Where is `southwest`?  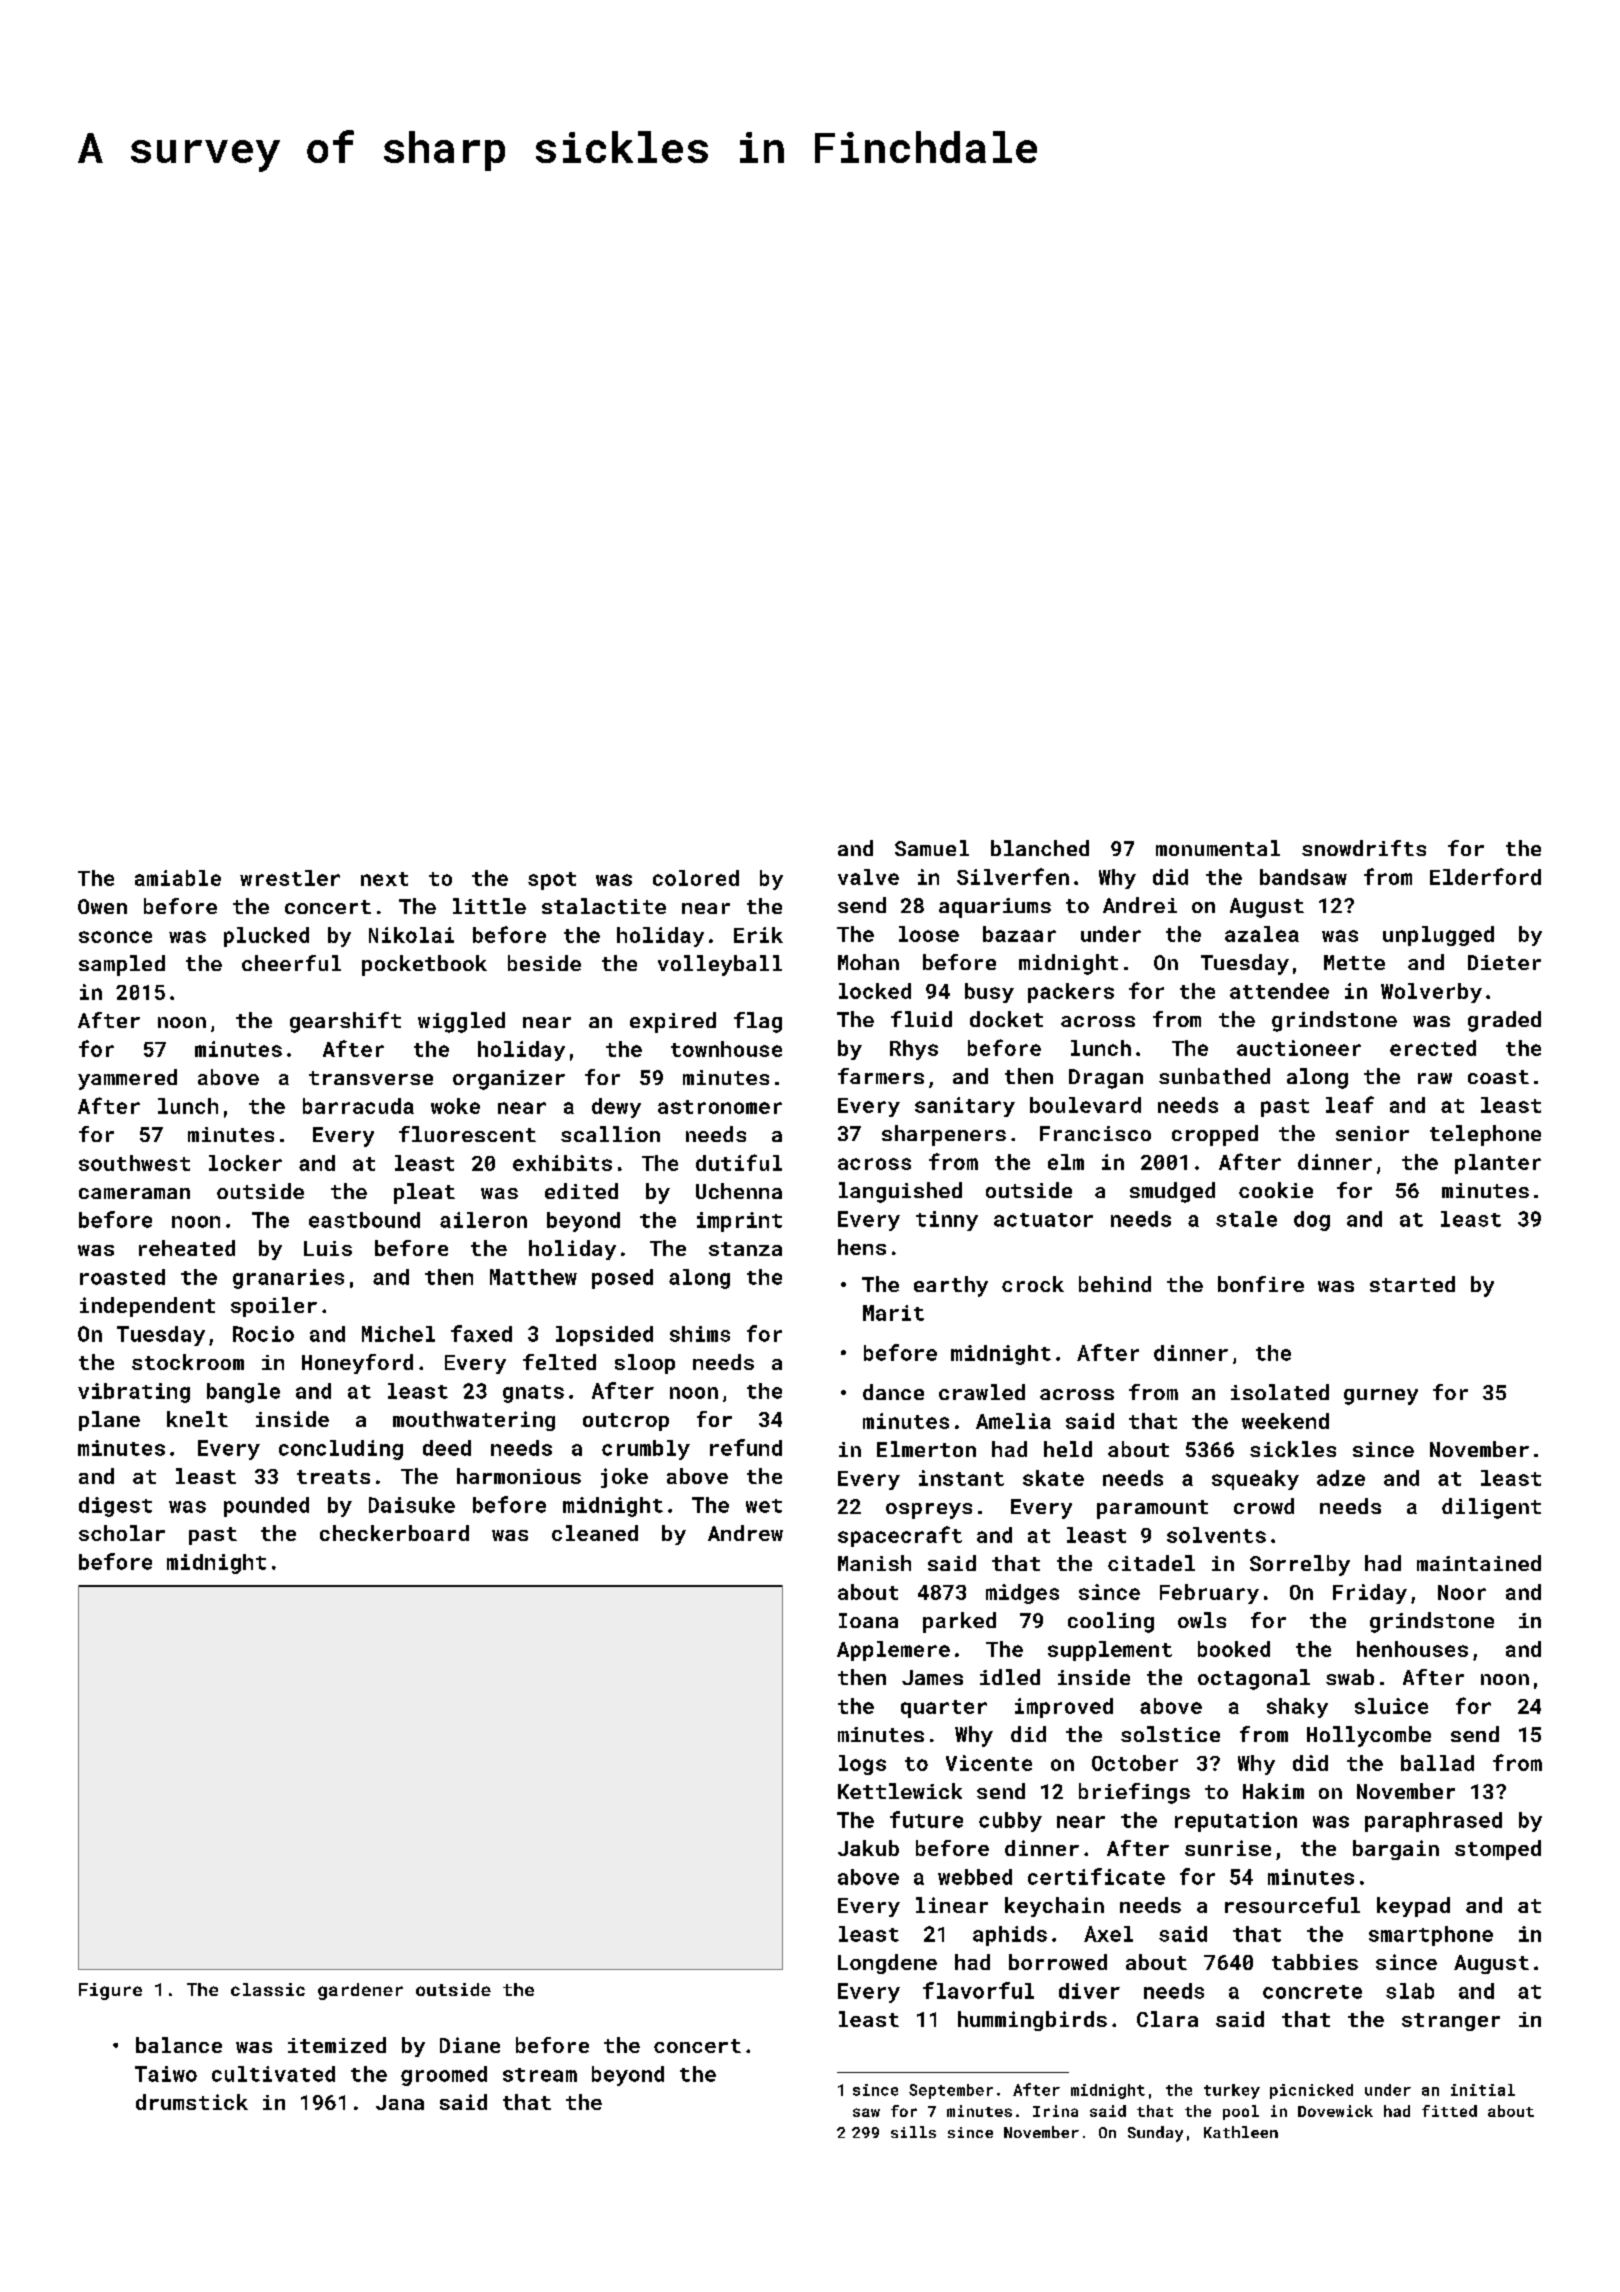
southwest is located at coordinates (134, 1163).
